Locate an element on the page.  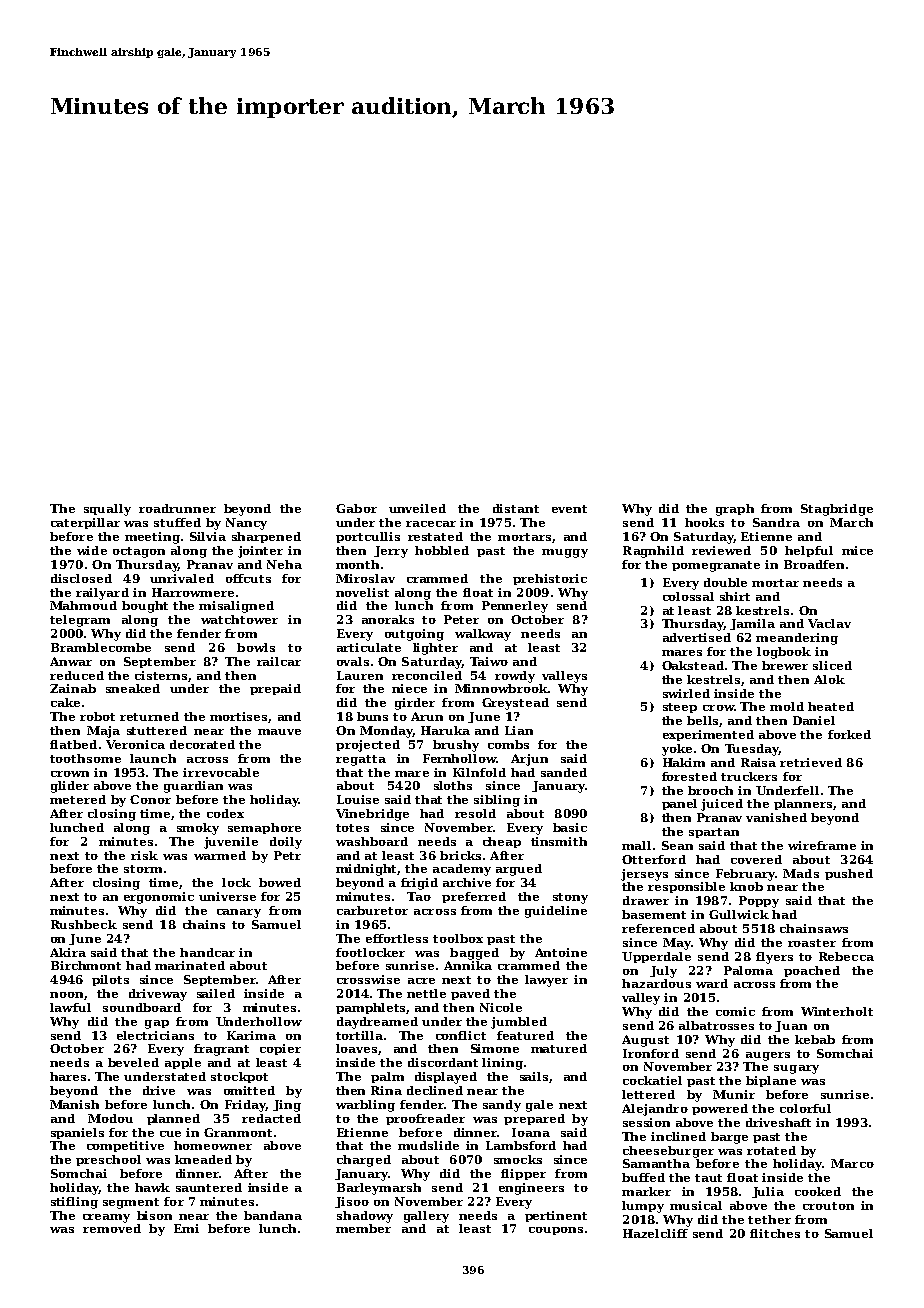
Peter is located at coordinates (461, 619).
